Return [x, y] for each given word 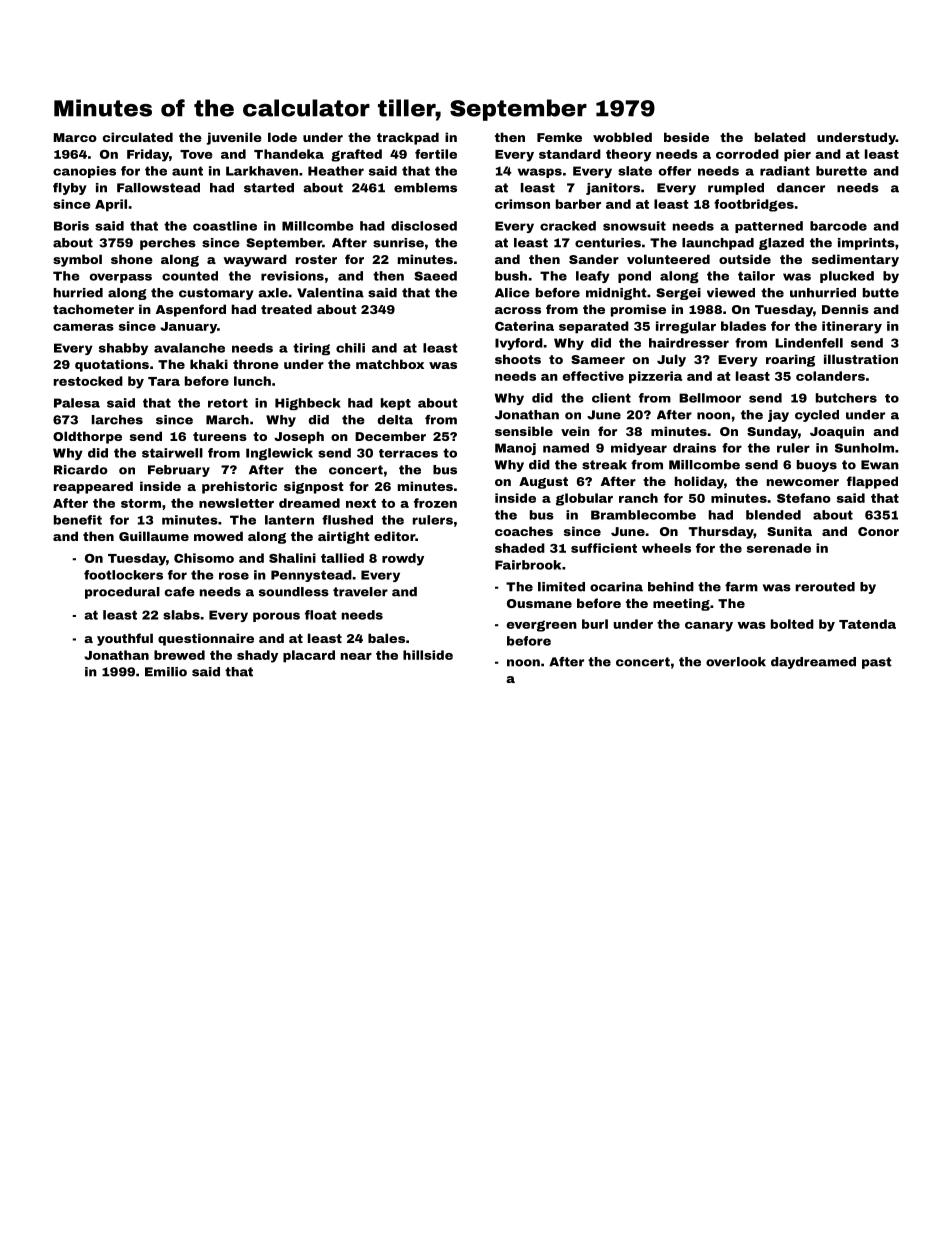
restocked [88, 381]
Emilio [166, 672]
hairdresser [689, 343]
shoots [518, 359]
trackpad [408, 138]
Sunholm [864, 448]
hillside [428, 655]
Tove [196, 154]
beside [686, 137]
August [543, 483]
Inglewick [279, 454]
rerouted [825, 587]
